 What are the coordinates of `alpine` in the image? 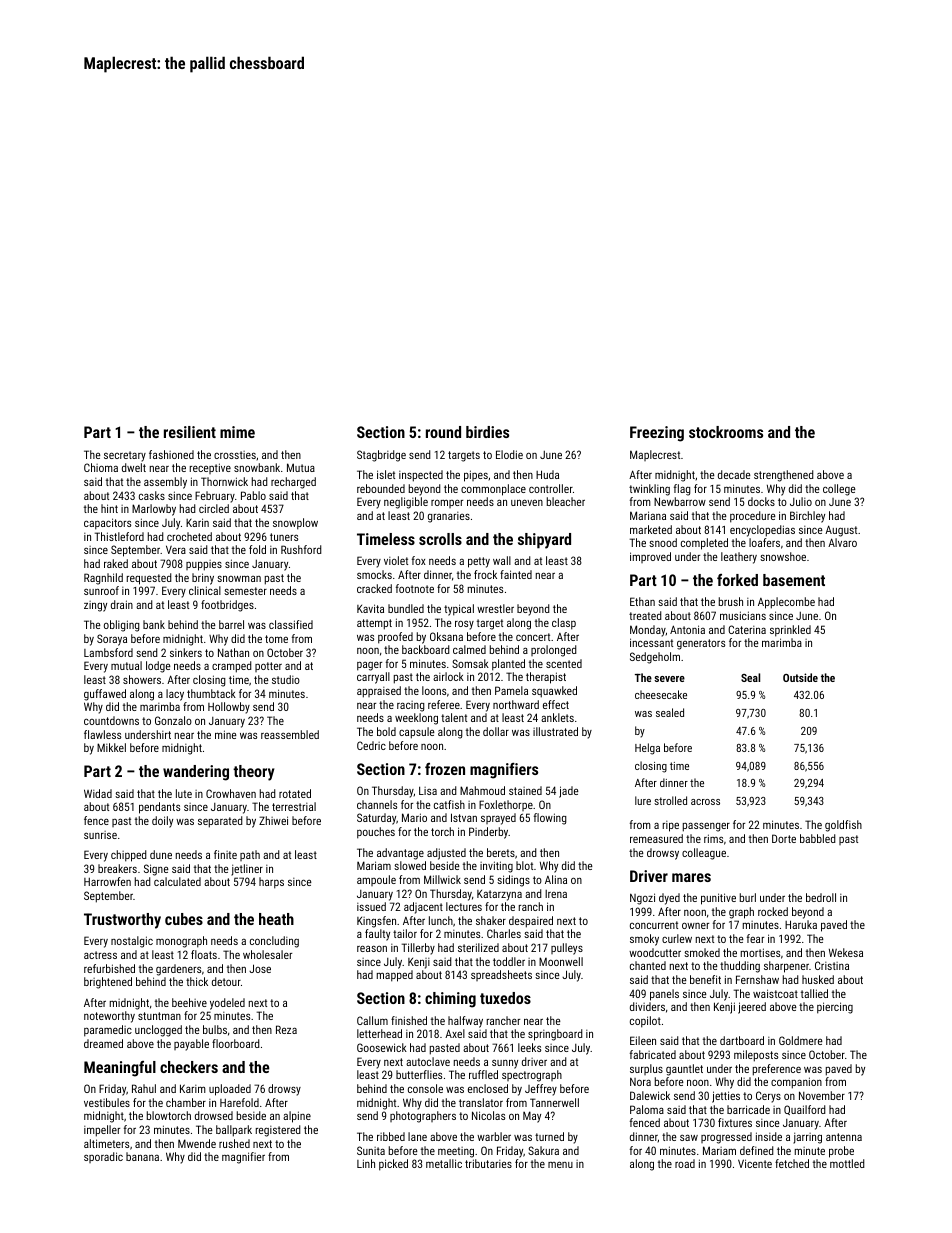 It's located at (297, 1117).
